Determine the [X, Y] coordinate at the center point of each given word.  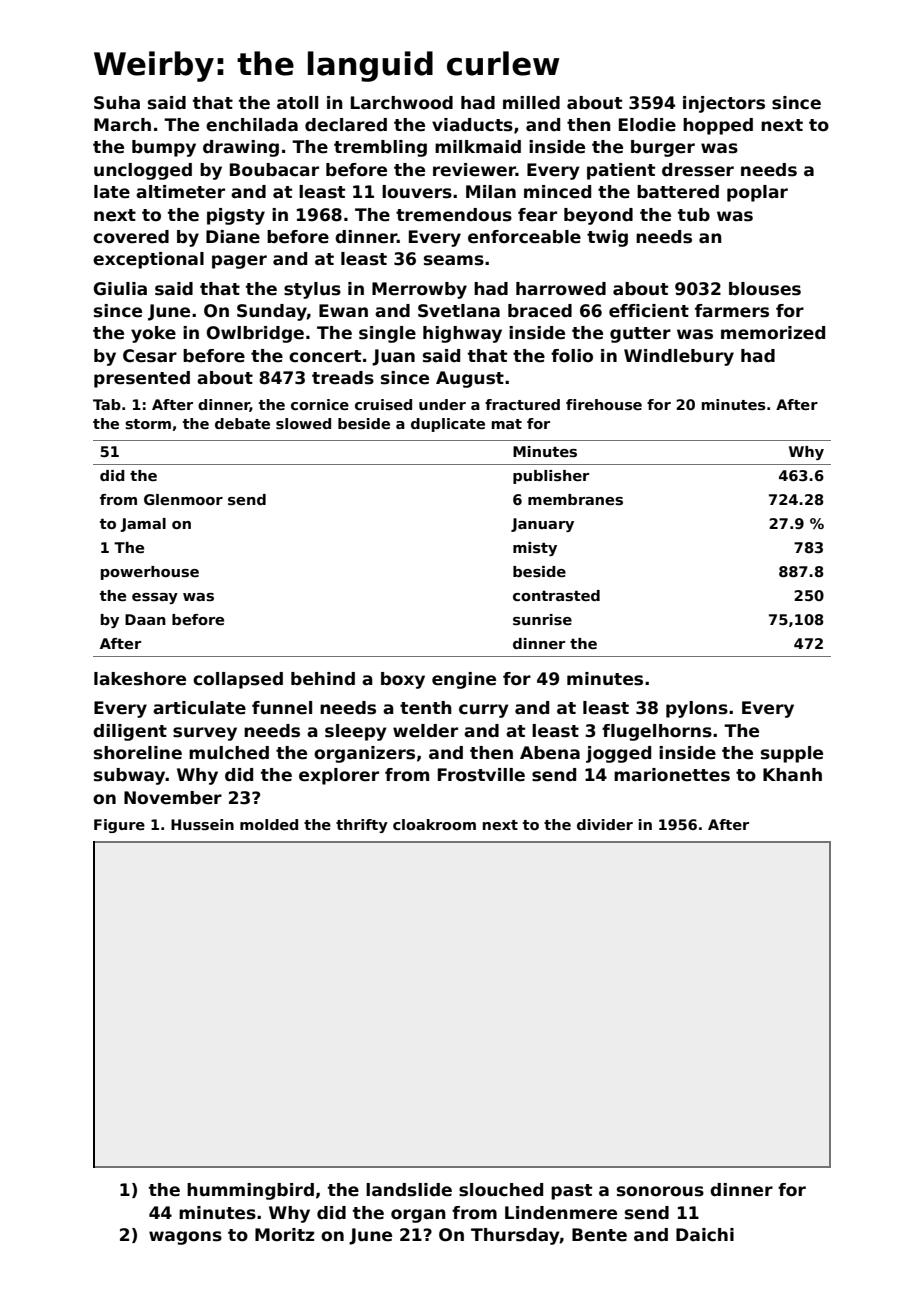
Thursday [515, 1236]
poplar [757, 193]
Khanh [792, 775]
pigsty [236, 216]
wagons [185, 1238]
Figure [119, 826]
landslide [409, 1190]
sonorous [660, 1191]
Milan [491, 192]
